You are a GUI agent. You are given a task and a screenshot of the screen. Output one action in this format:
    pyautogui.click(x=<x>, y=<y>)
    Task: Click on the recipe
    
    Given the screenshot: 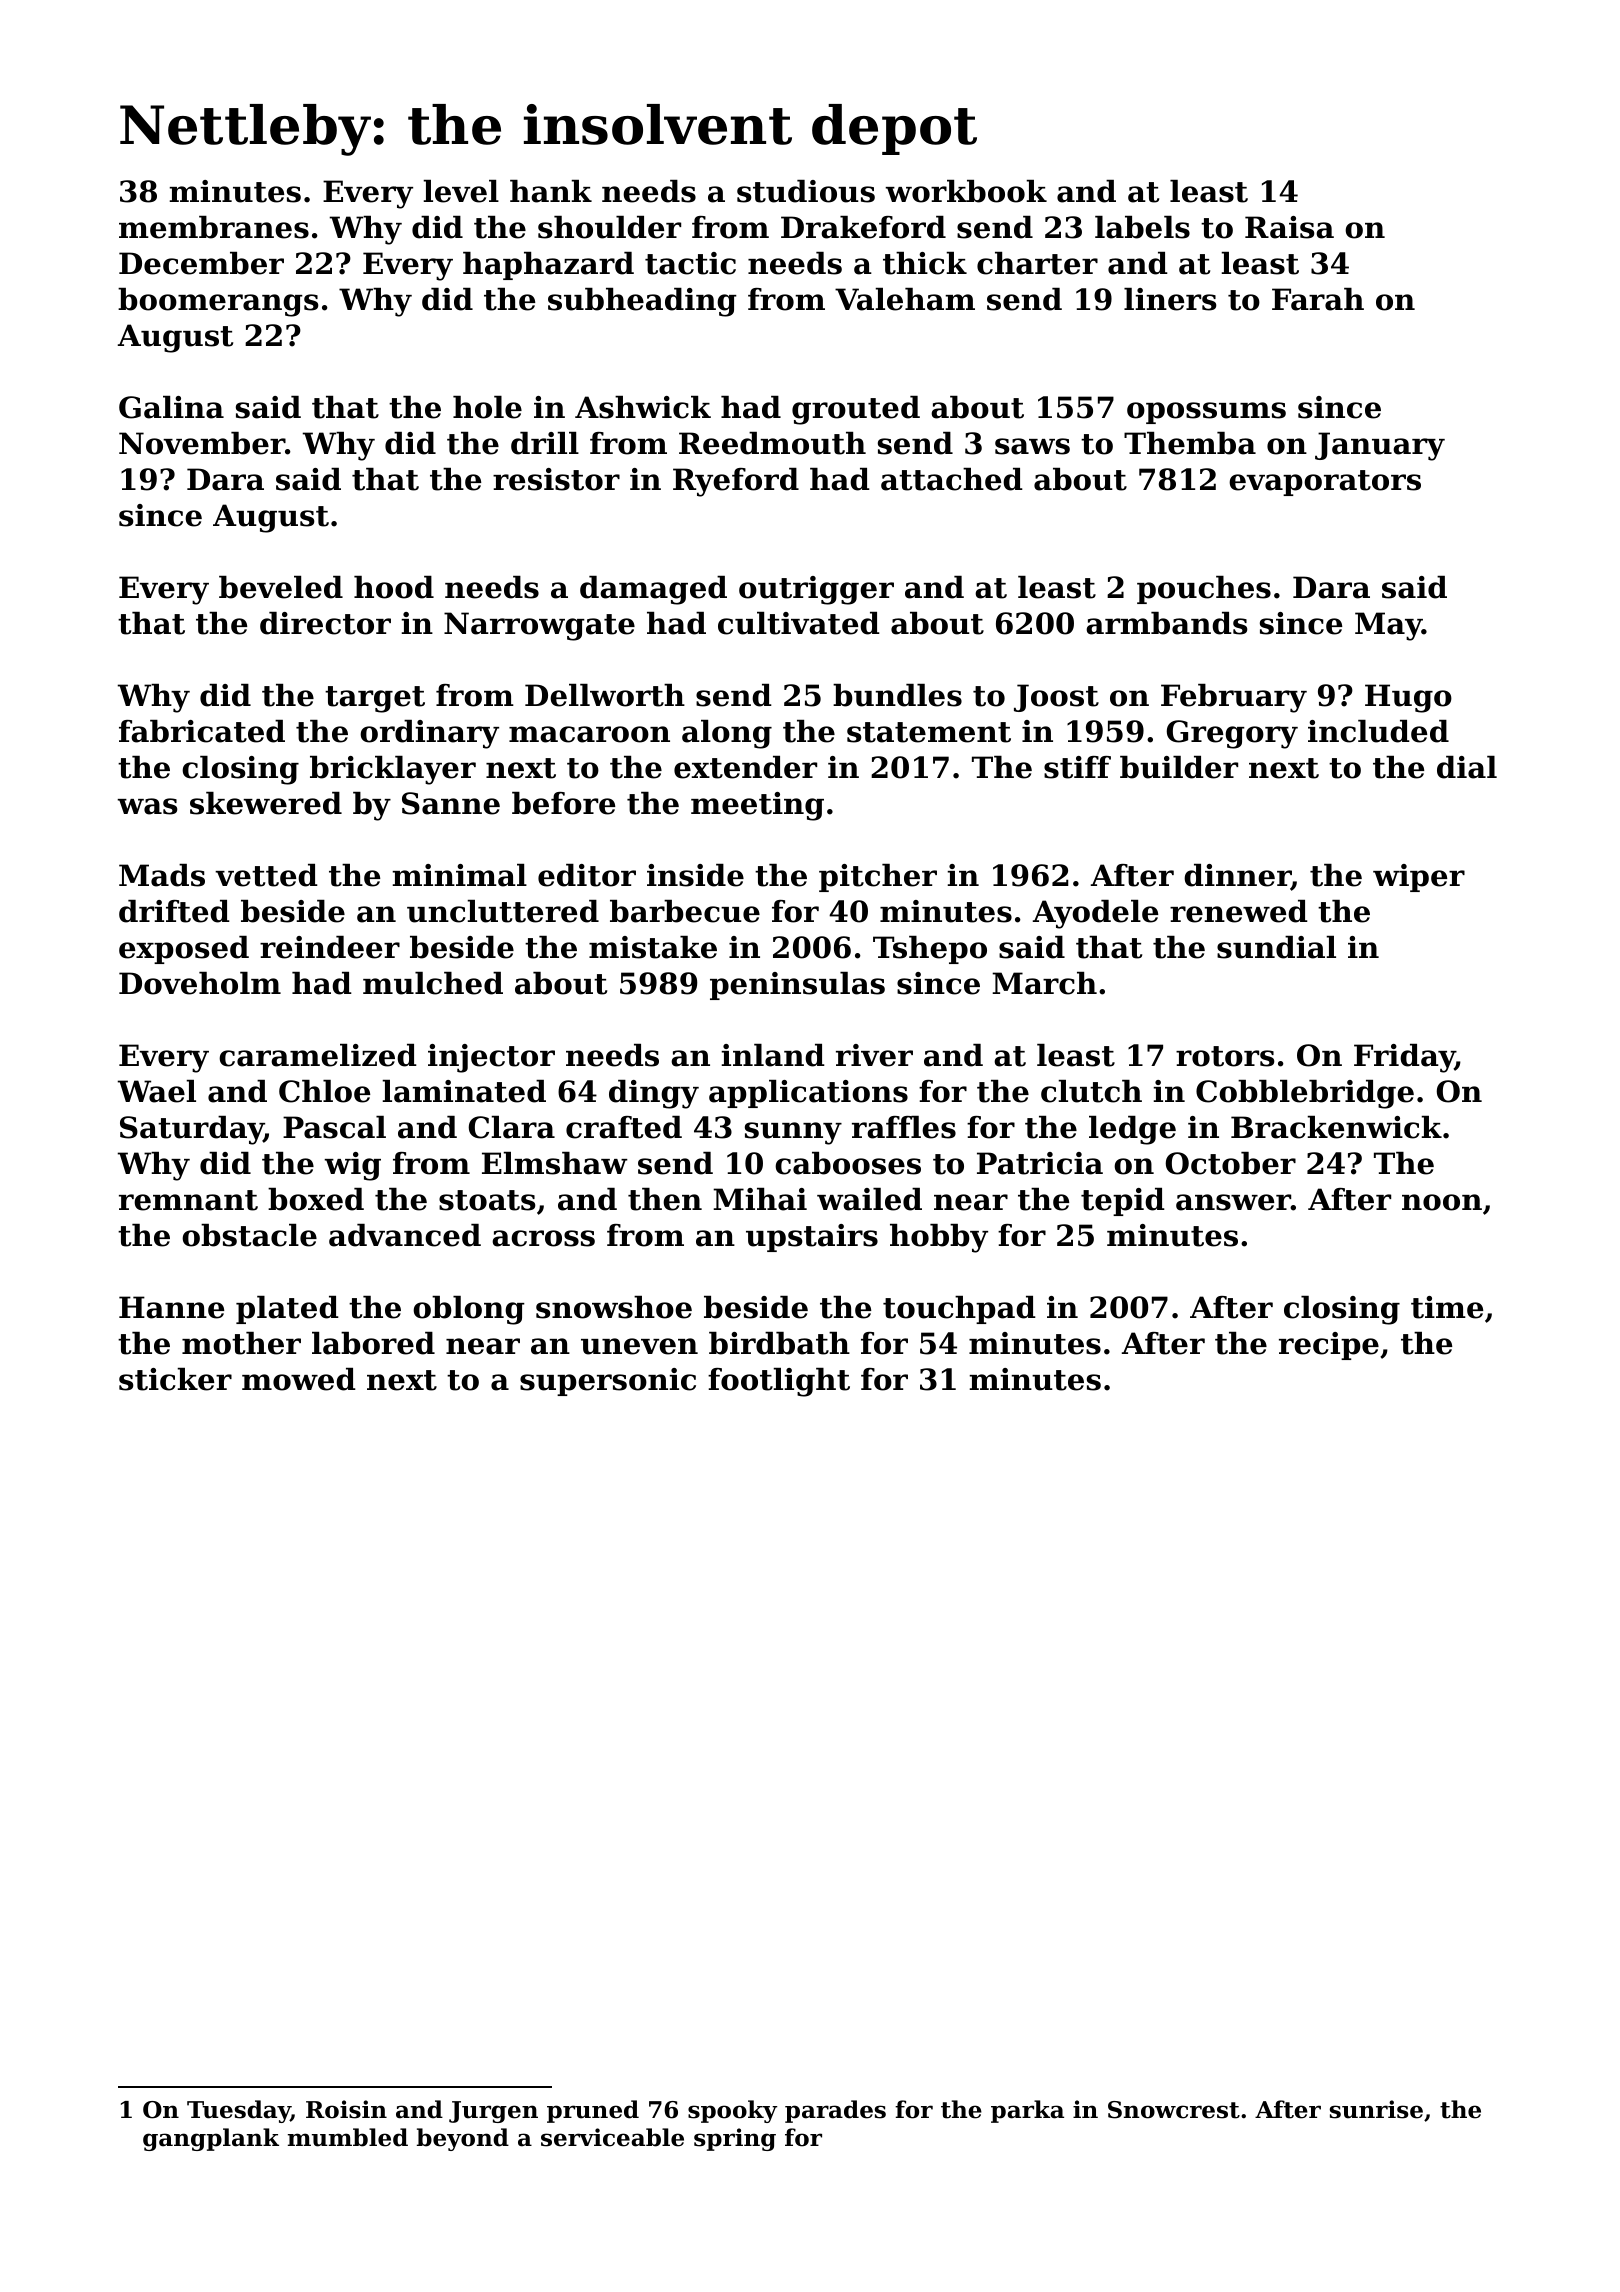 What is the action you would take?
    pyautogui.click(x=1329, y=1346)
